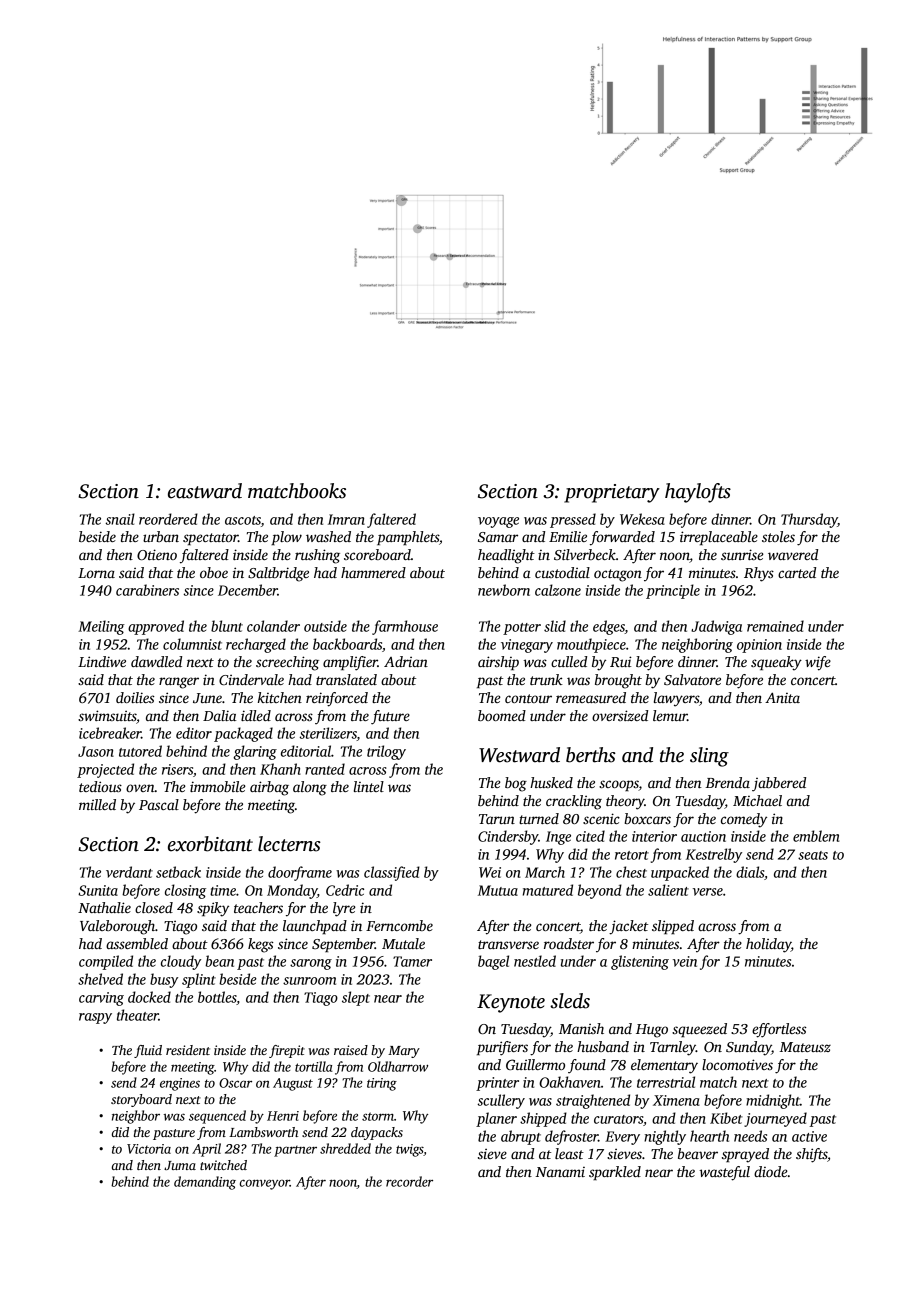  I want to click on boomed, so click(502, 715).
